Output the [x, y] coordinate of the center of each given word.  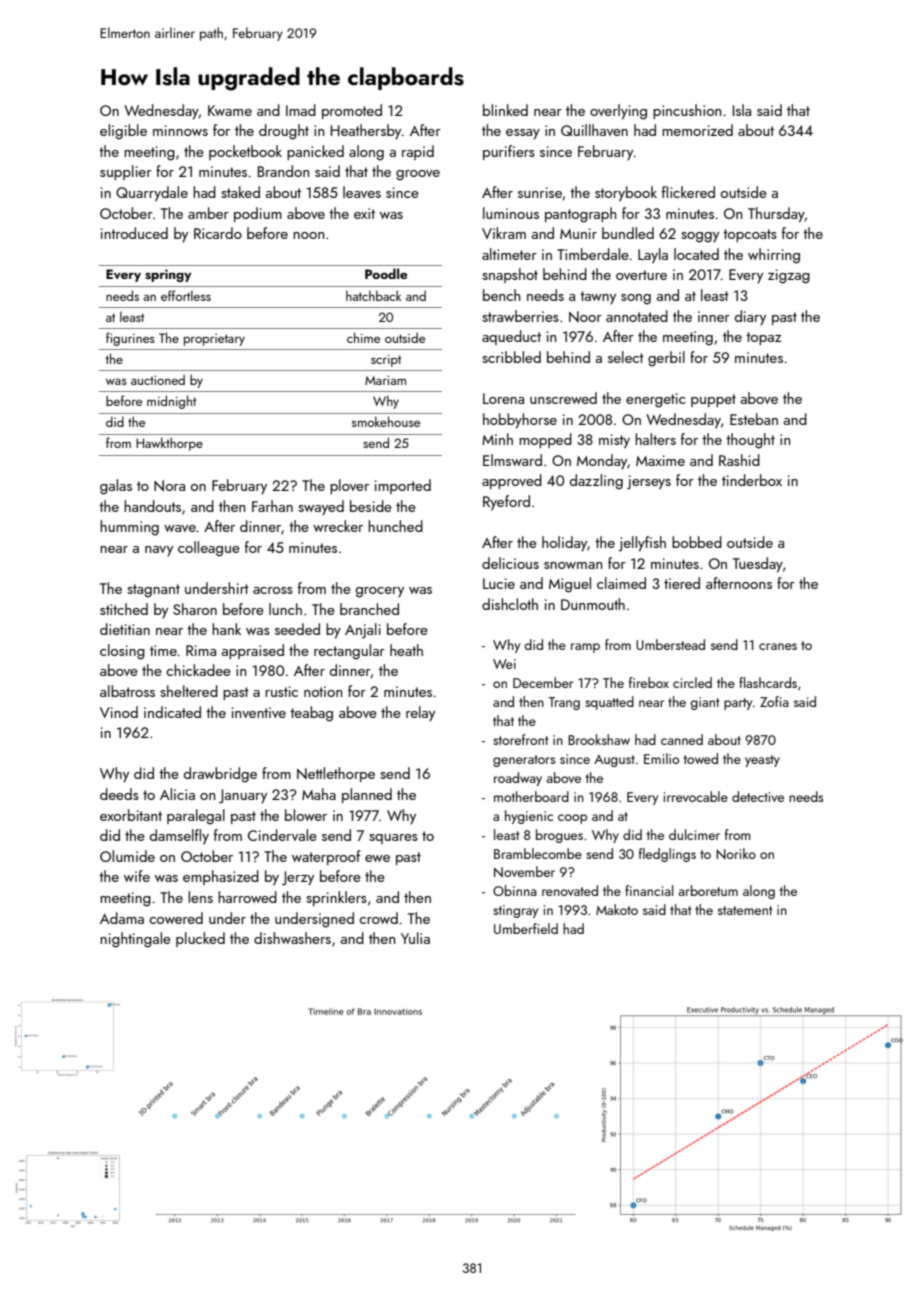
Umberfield [526, 928]
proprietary [214, 340]
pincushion [687, 111]
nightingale [135, 940]
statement [745, 910]
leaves [362, 192]
